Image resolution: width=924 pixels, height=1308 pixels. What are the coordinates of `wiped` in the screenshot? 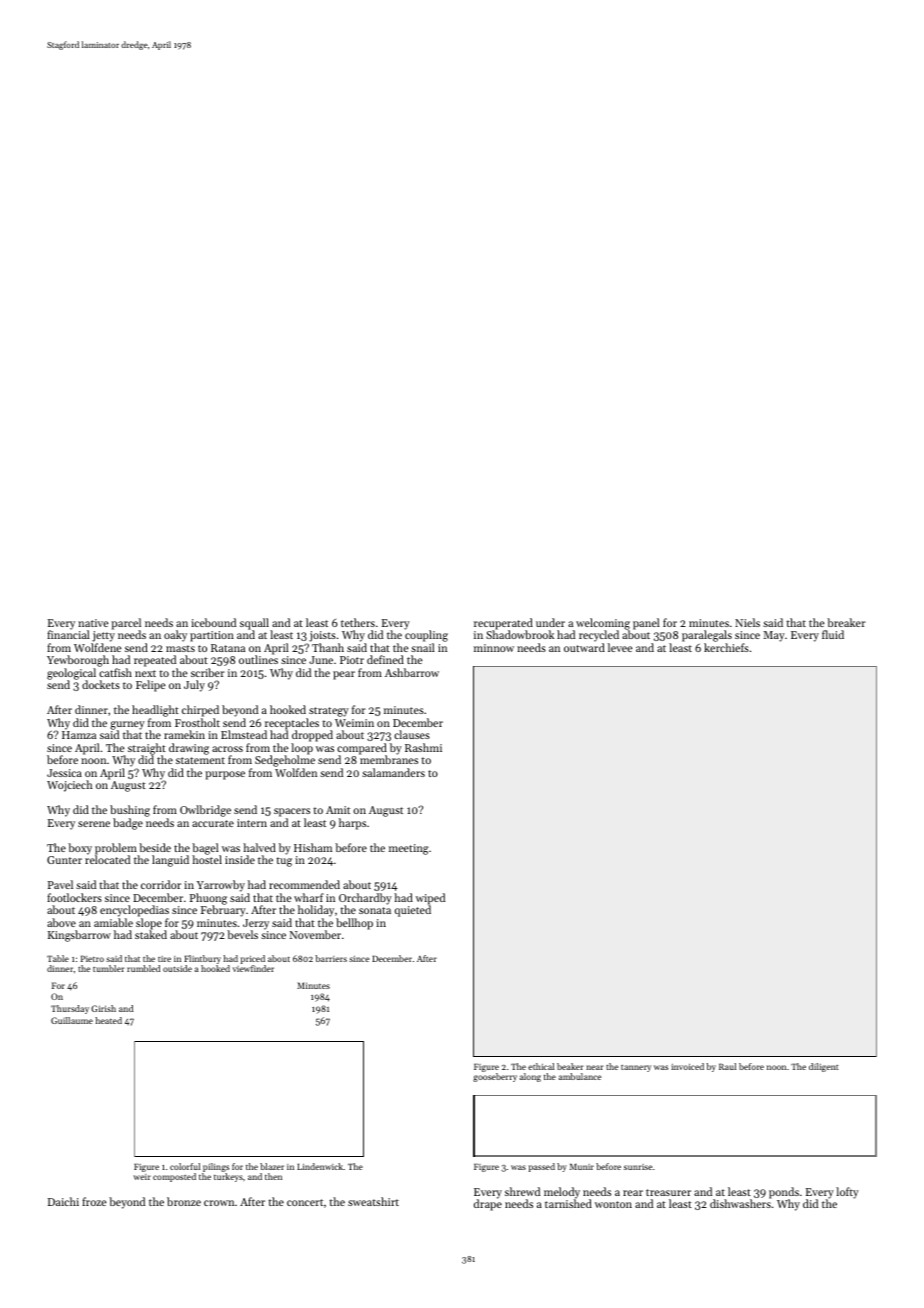 It's located at (430, 899).
